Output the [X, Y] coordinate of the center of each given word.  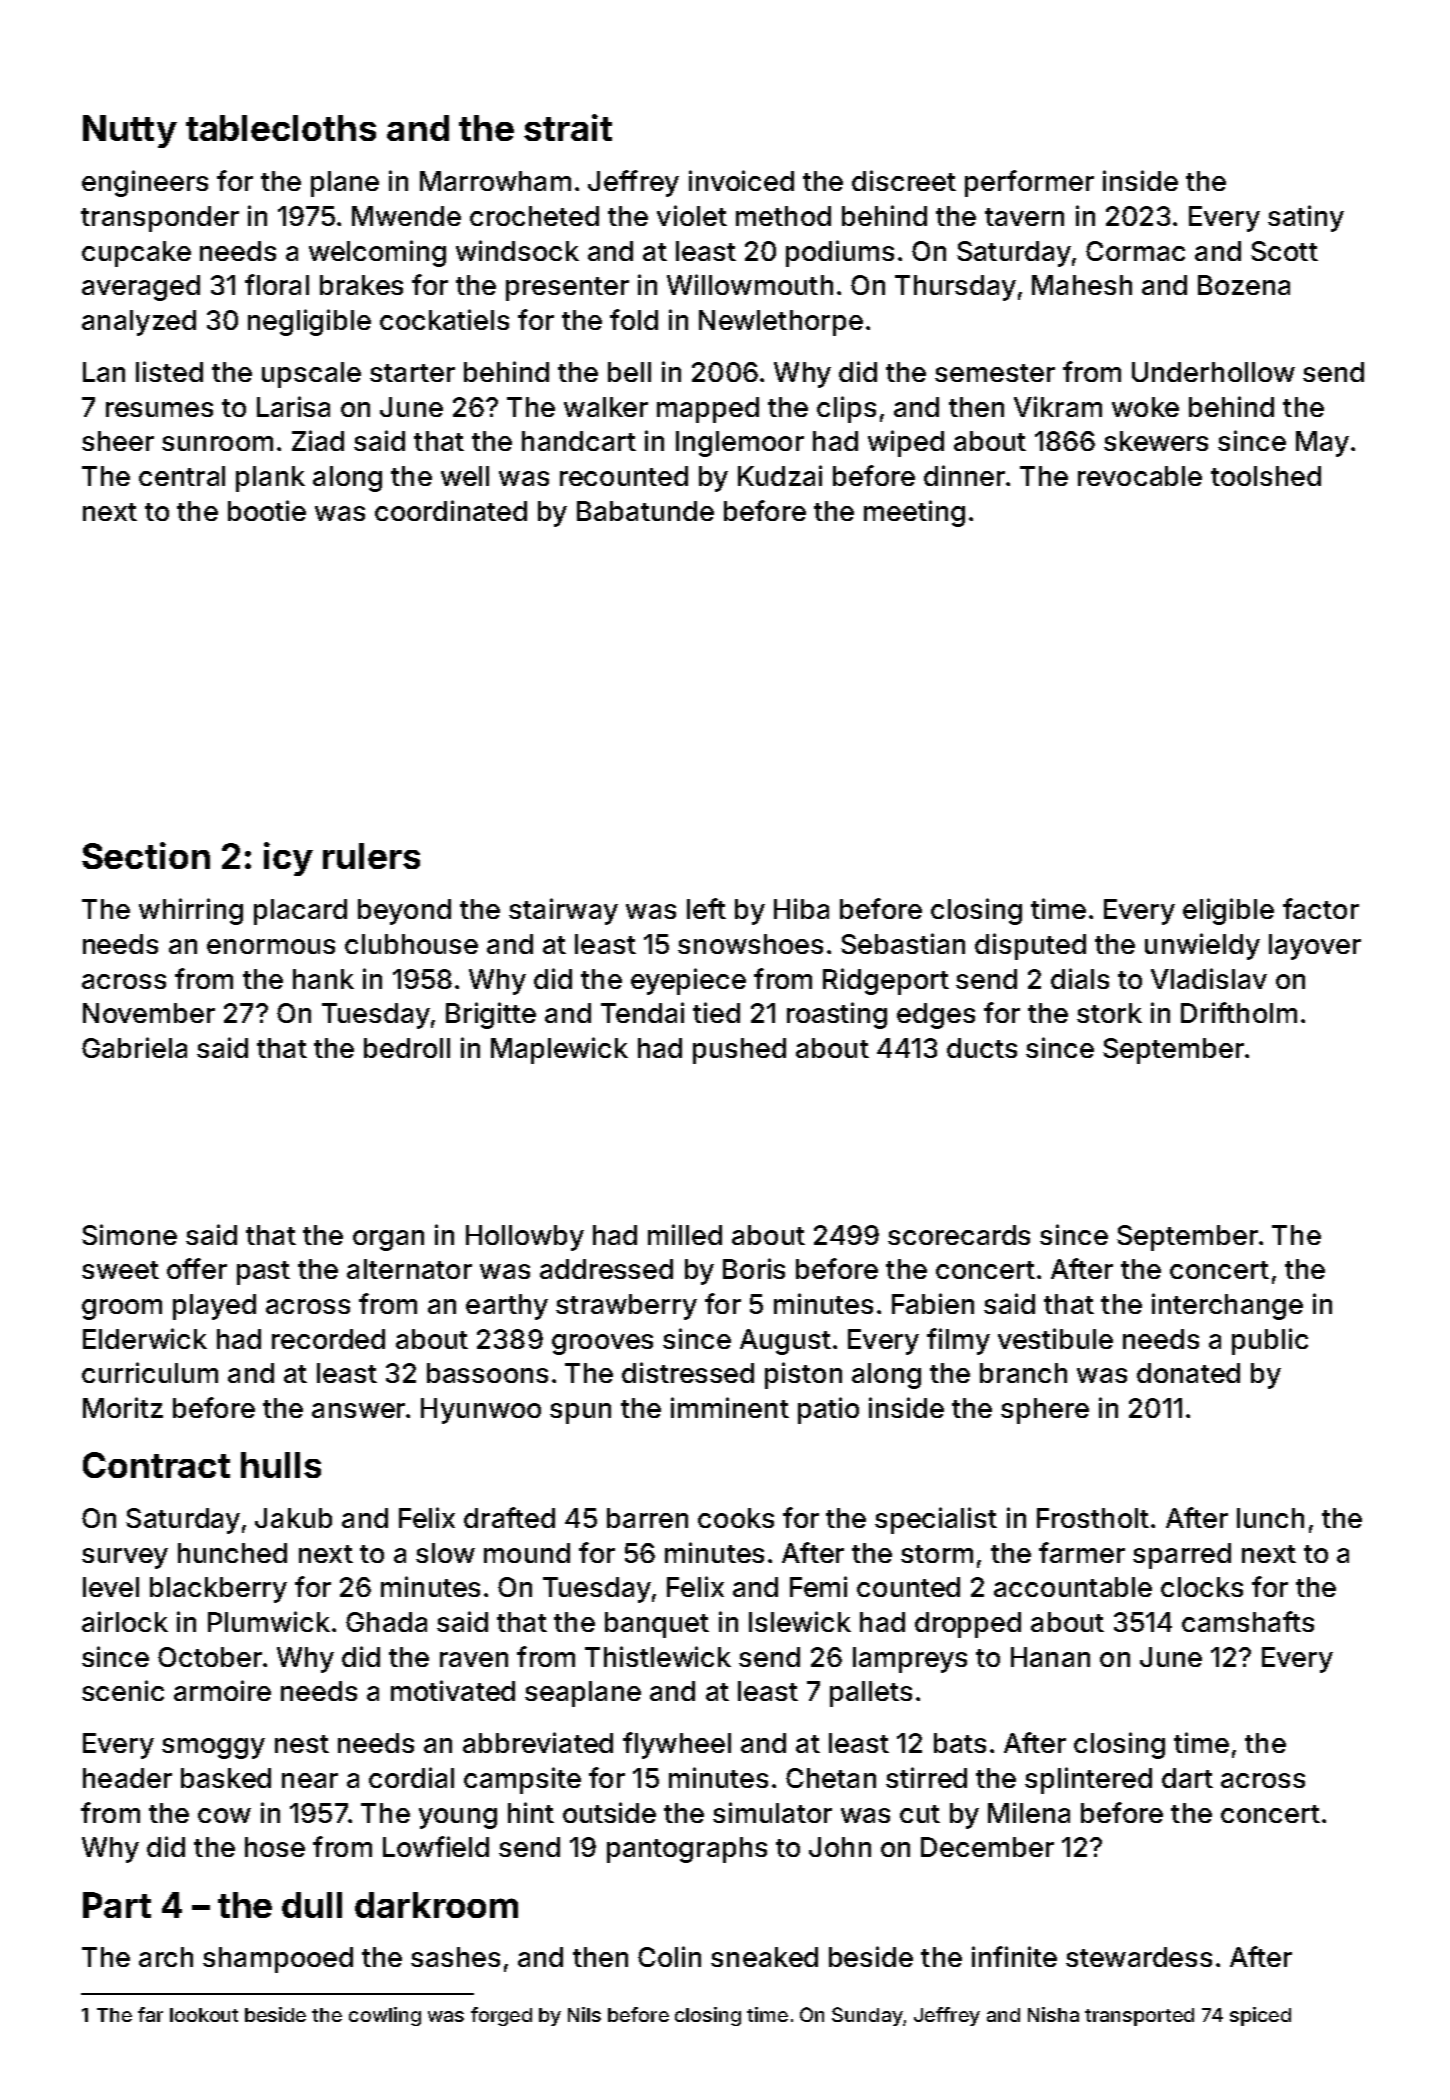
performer [1029, 183]
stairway [563, 911]
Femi [818, 1586]
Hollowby [525, 1238]
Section [146, 855]
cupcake [136, 254]
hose [275, 1847]
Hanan [1050, 1657]
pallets [871, 1694]
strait [568, 127]
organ [388, 1240]
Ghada [386, 1622]
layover [1315, 947]
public [1270, 1341]
